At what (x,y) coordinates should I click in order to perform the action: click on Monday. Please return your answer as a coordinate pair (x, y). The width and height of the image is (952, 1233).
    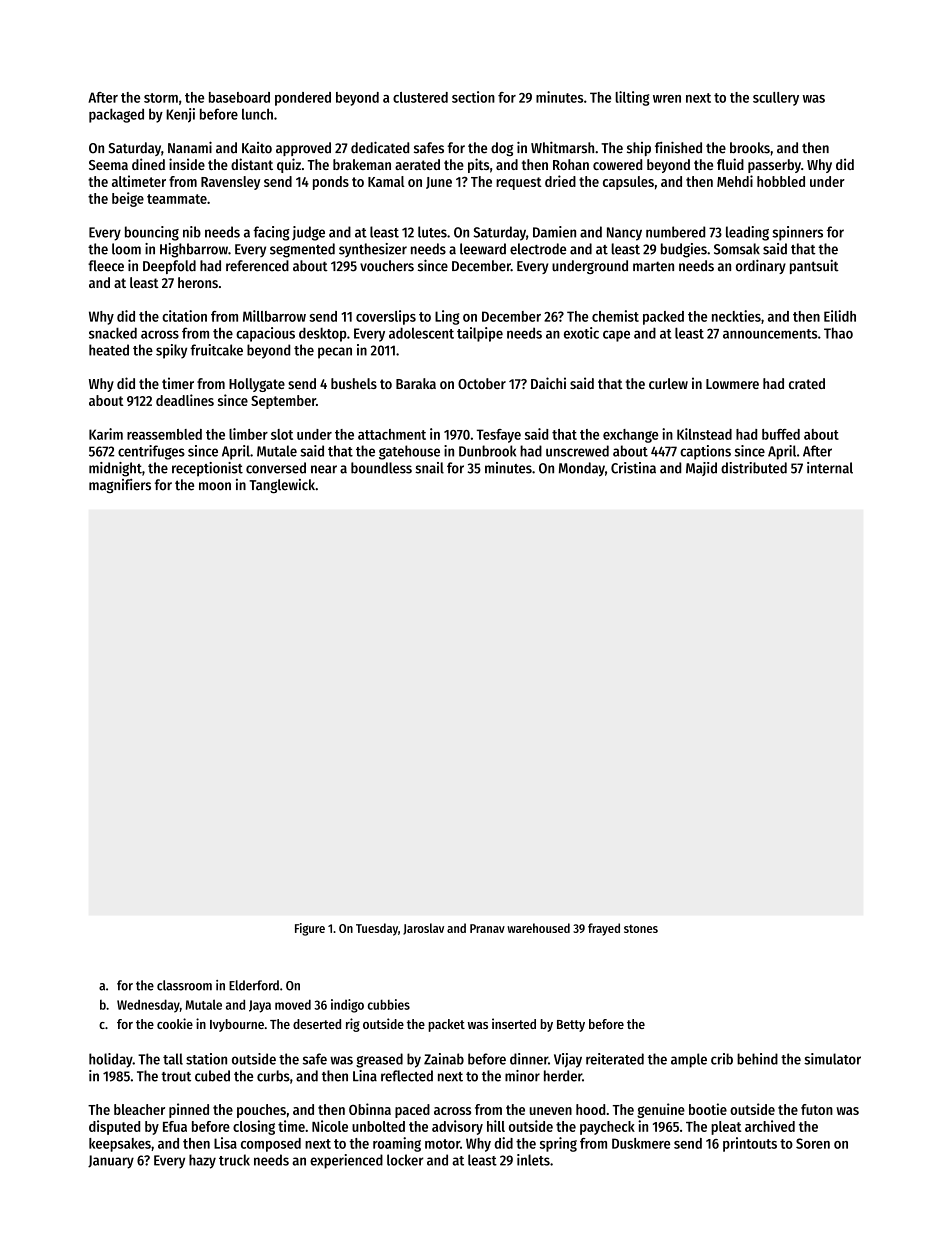
    Looking at the image, I should click on (582, 469).
